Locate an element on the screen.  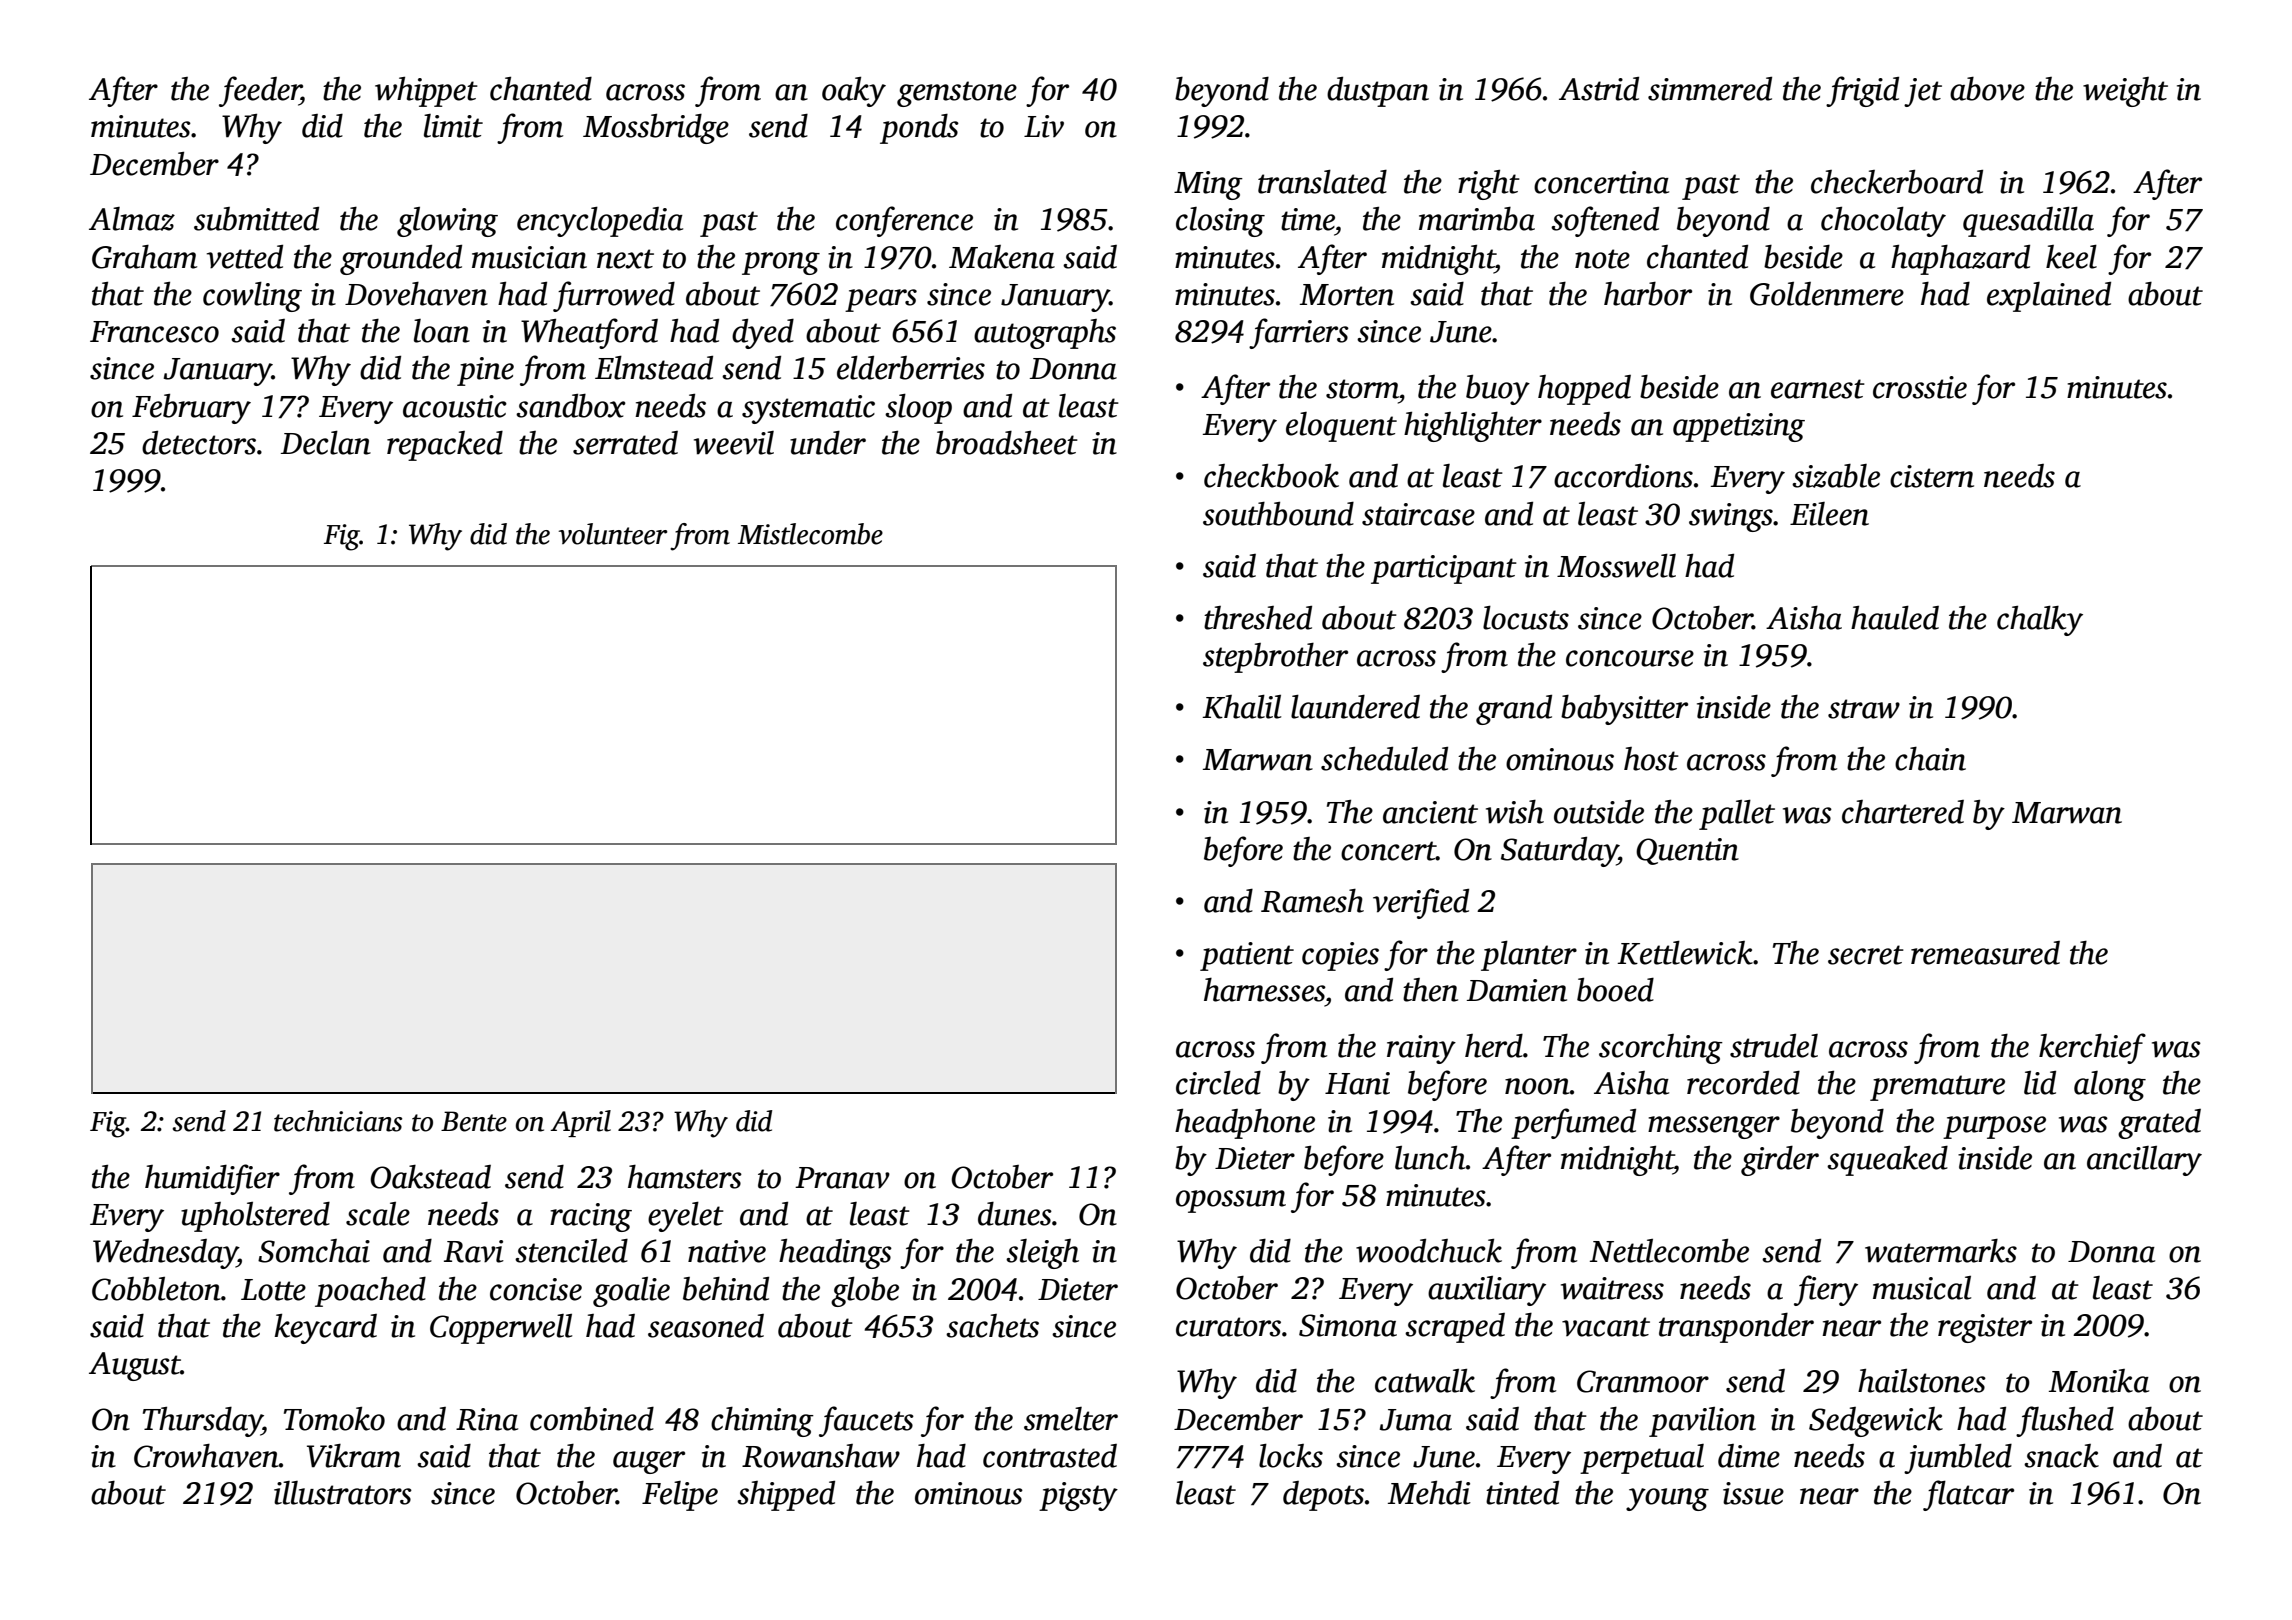
Liv is located at coordinates (1044, 126).
